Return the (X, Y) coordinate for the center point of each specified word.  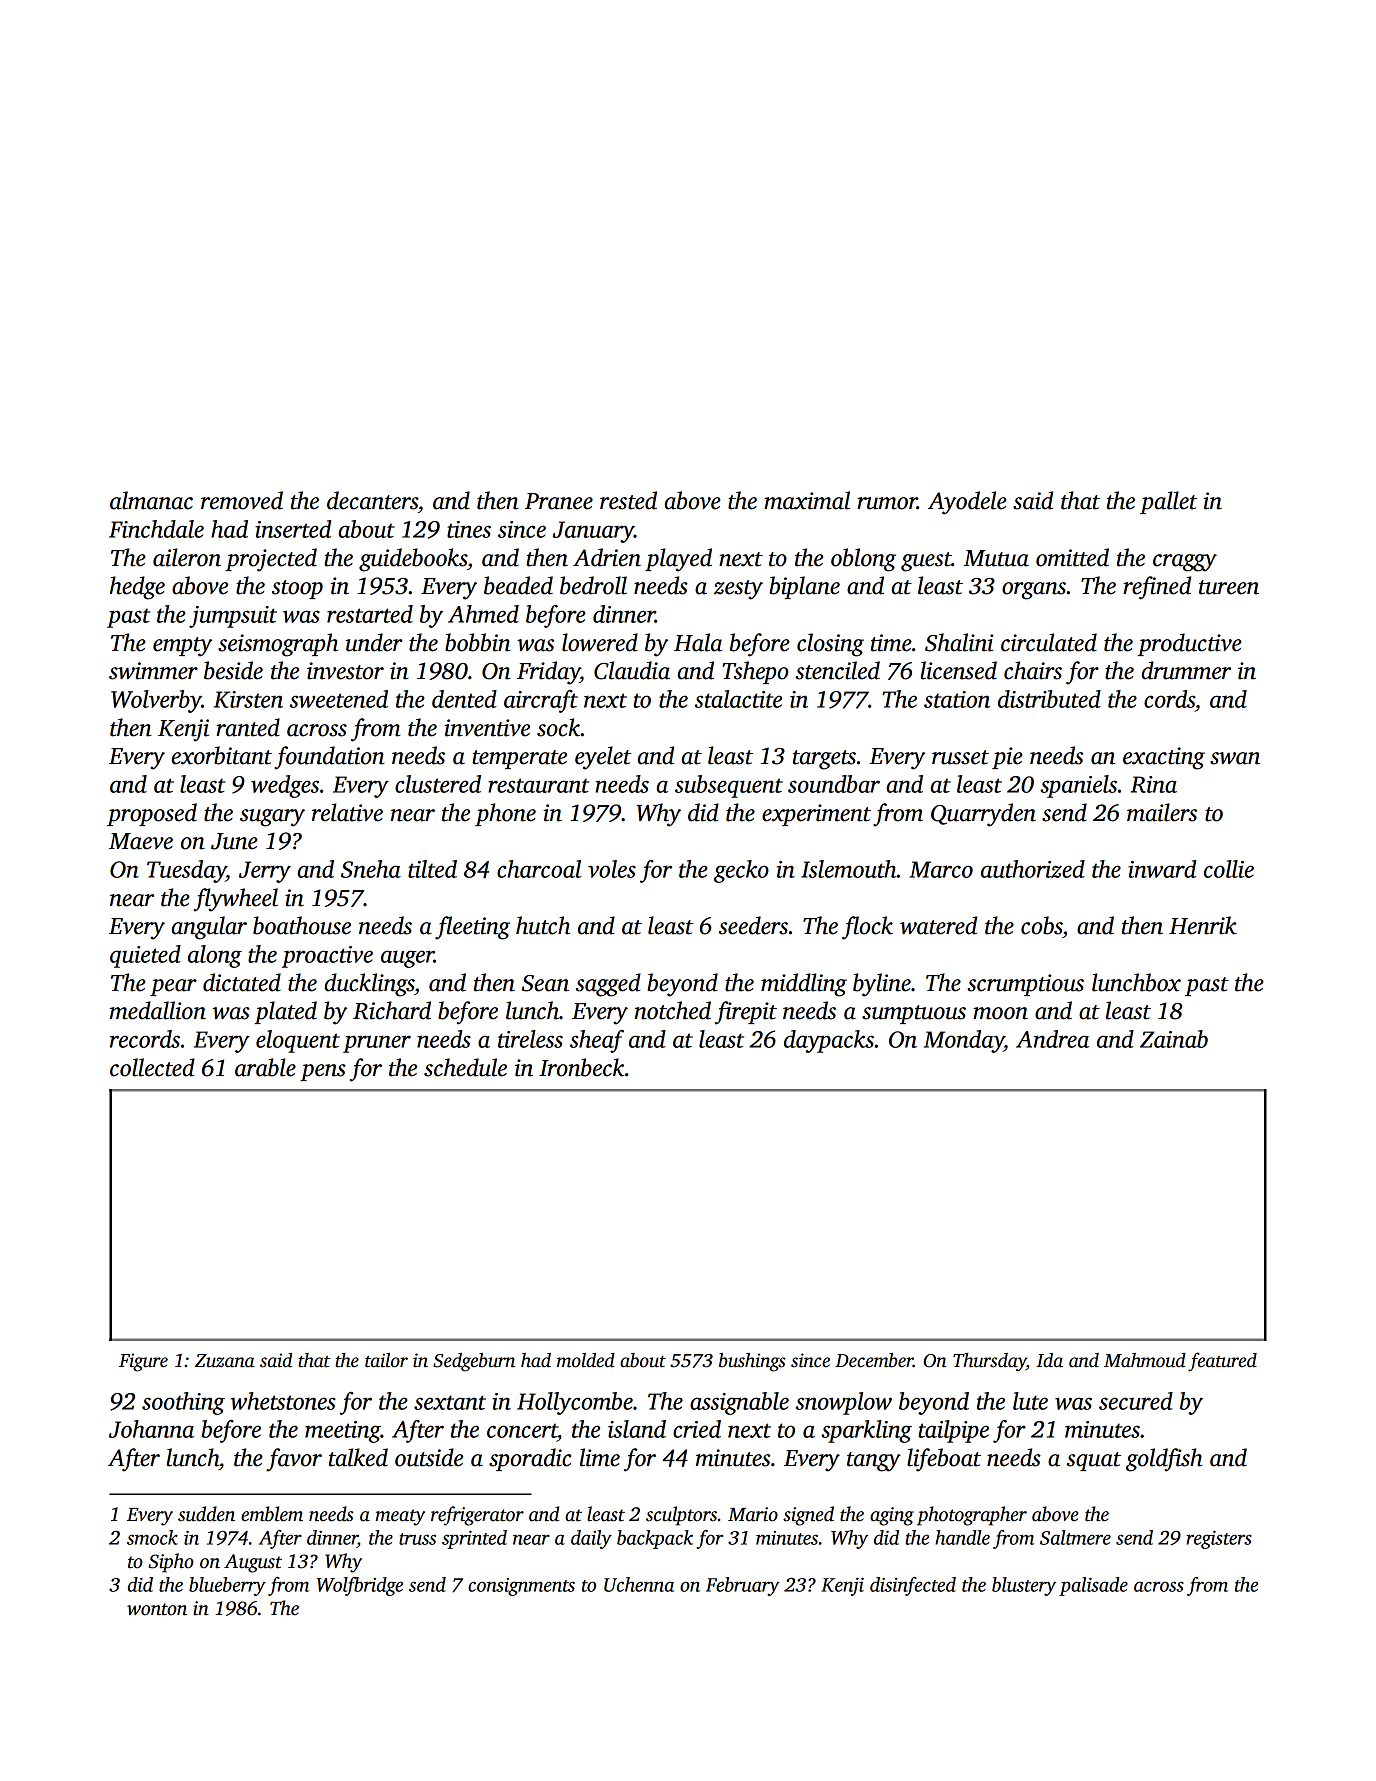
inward (1162, 869)
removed (242, 500)
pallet (1169, 502)
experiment (816, 815)
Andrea (1052, 1039)
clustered (438, 784)
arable (265, 1067)
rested (628, 500)
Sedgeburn (474, 1362)
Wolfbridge (360, 1586)
